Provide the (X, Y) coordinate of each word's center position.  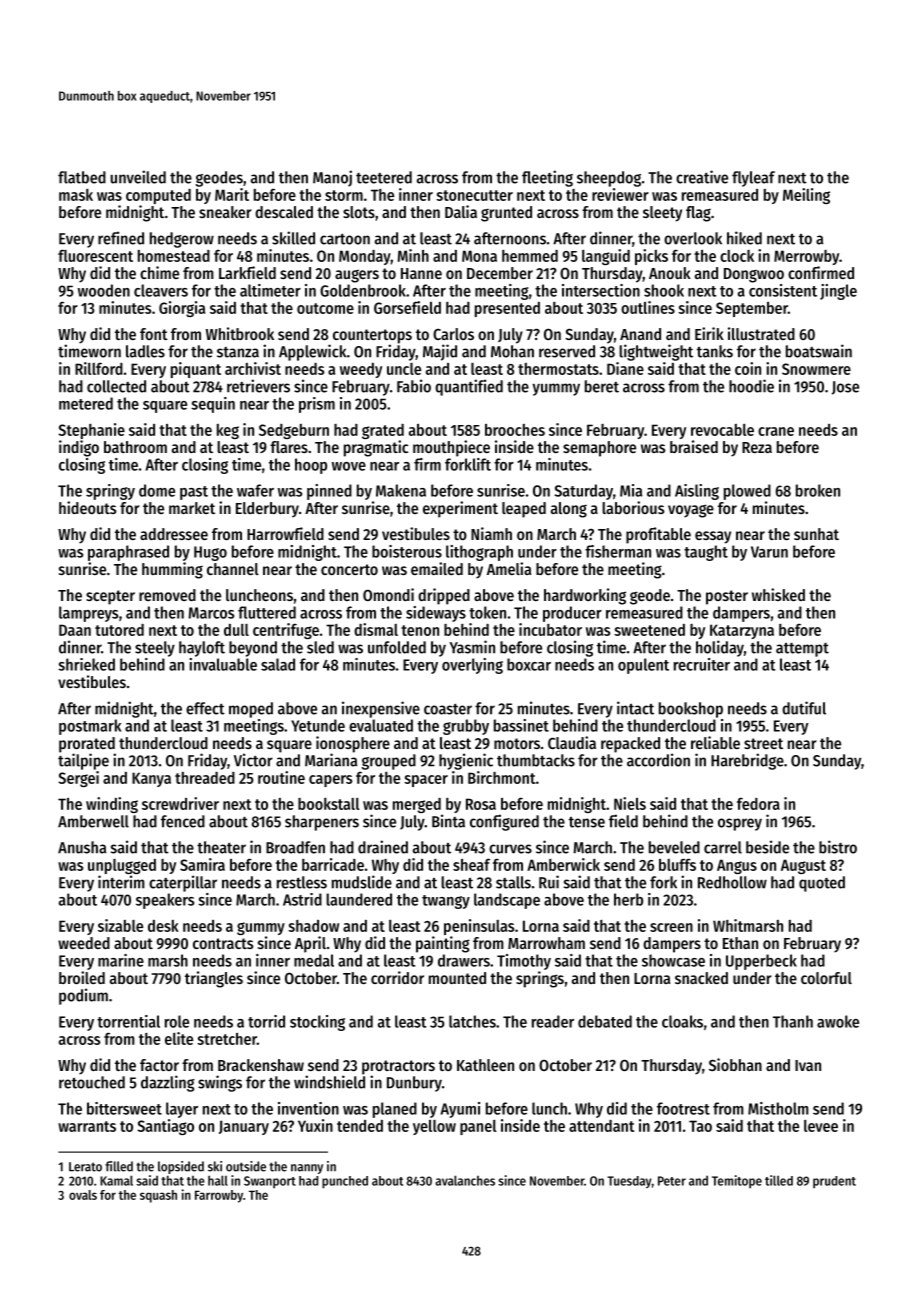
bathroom (135, 447)
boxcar (529, 664)
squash (158, 1196)
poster (727, 597)
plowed (747, 492)
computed (158, 196)
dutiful (804, 708)
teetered (384, 177)
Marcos (211, 613)
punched (345, 1182)
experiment (460, 509)
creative (702, 177)
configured (504, 822)
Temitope (737, 1181)
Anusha (82, 847)
